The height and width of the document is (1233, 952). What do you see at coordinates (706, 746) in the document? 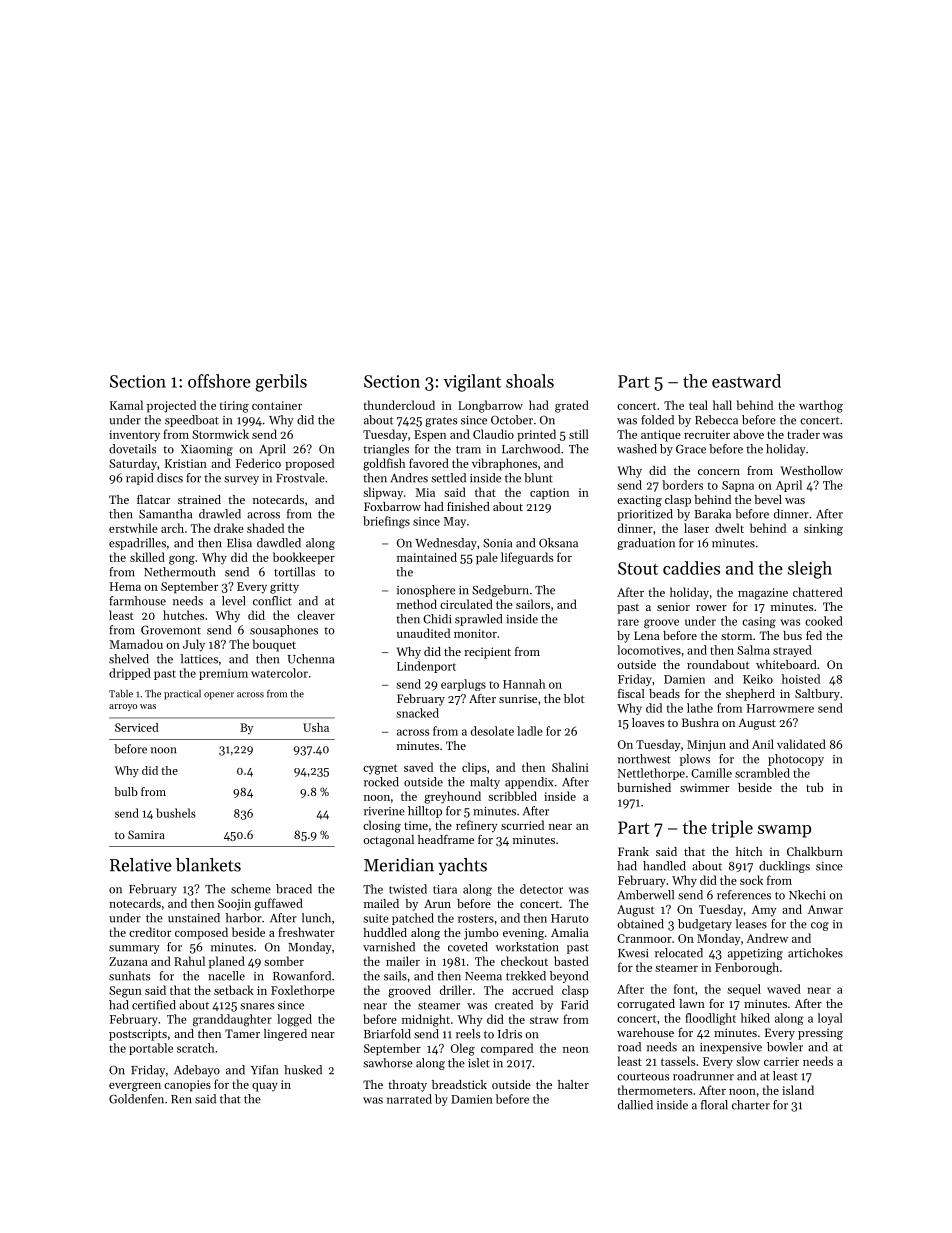
I see `Minjun` at bounding box center [706, 746].
